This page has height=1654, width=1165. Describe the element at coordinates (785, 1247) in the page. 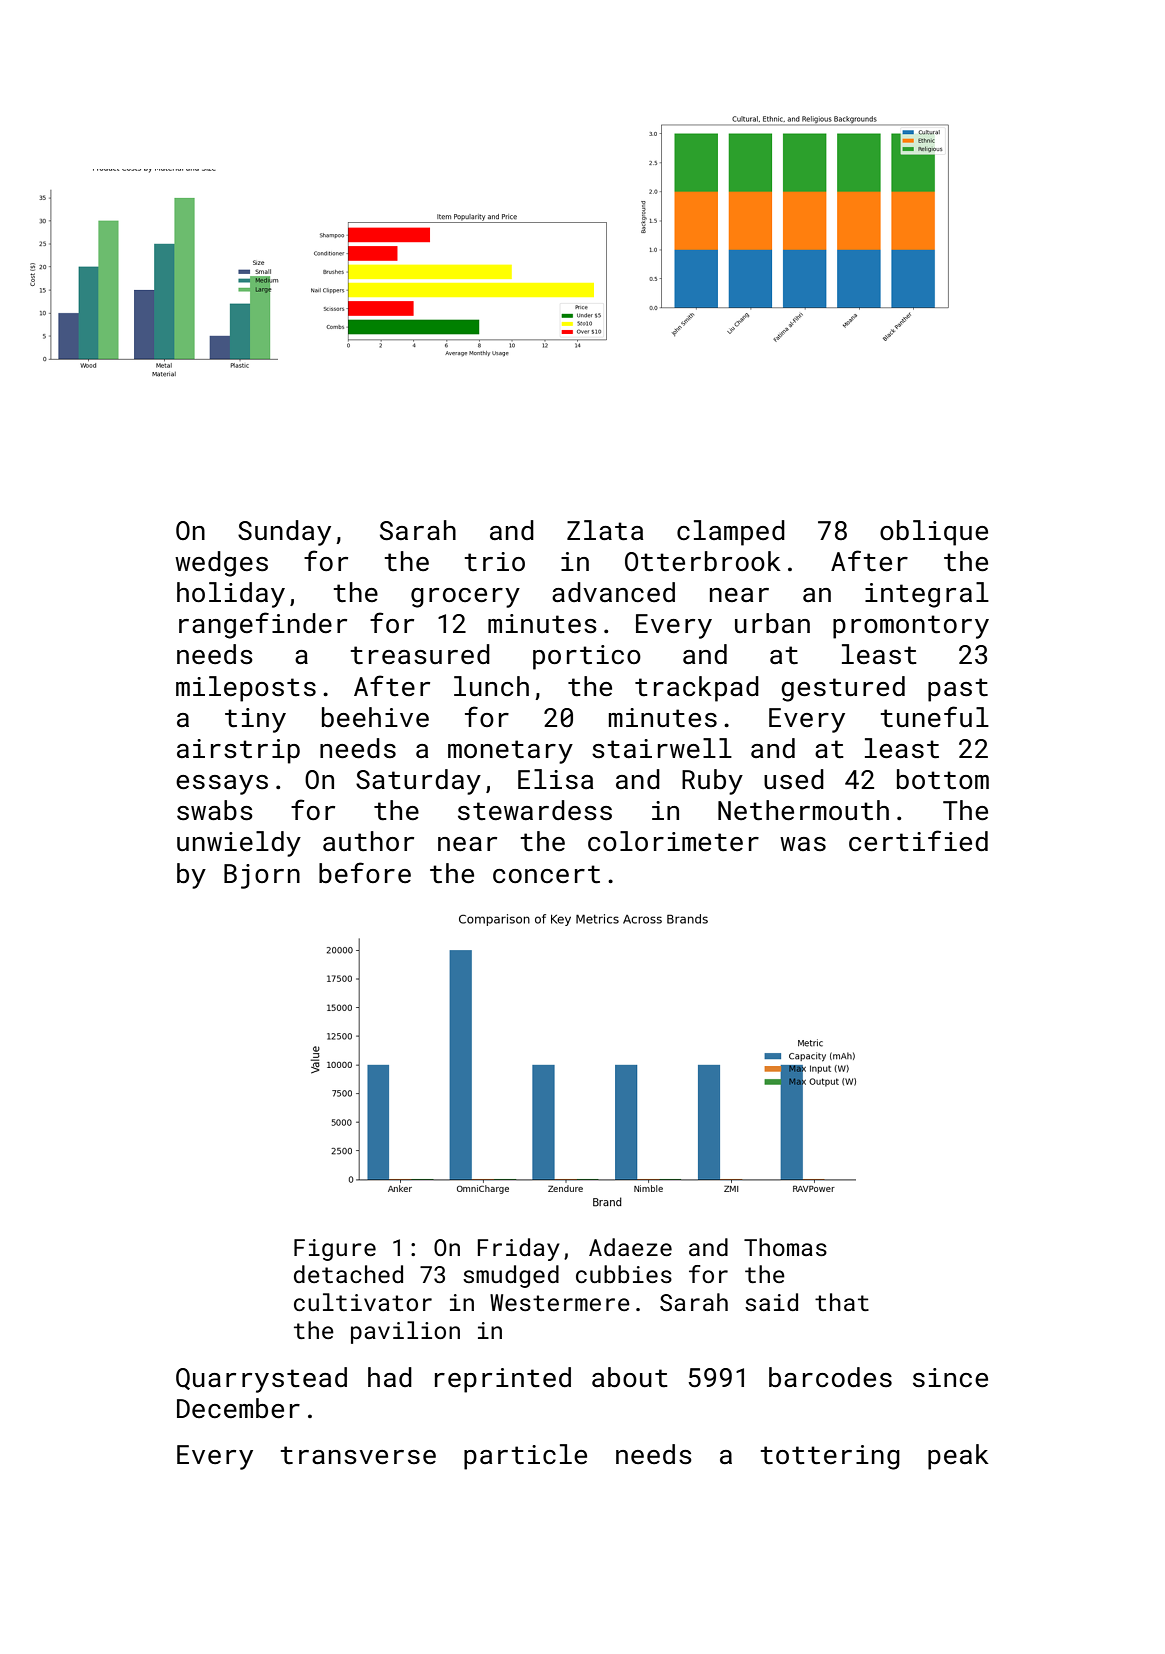

I see `Thomas` at that location.
